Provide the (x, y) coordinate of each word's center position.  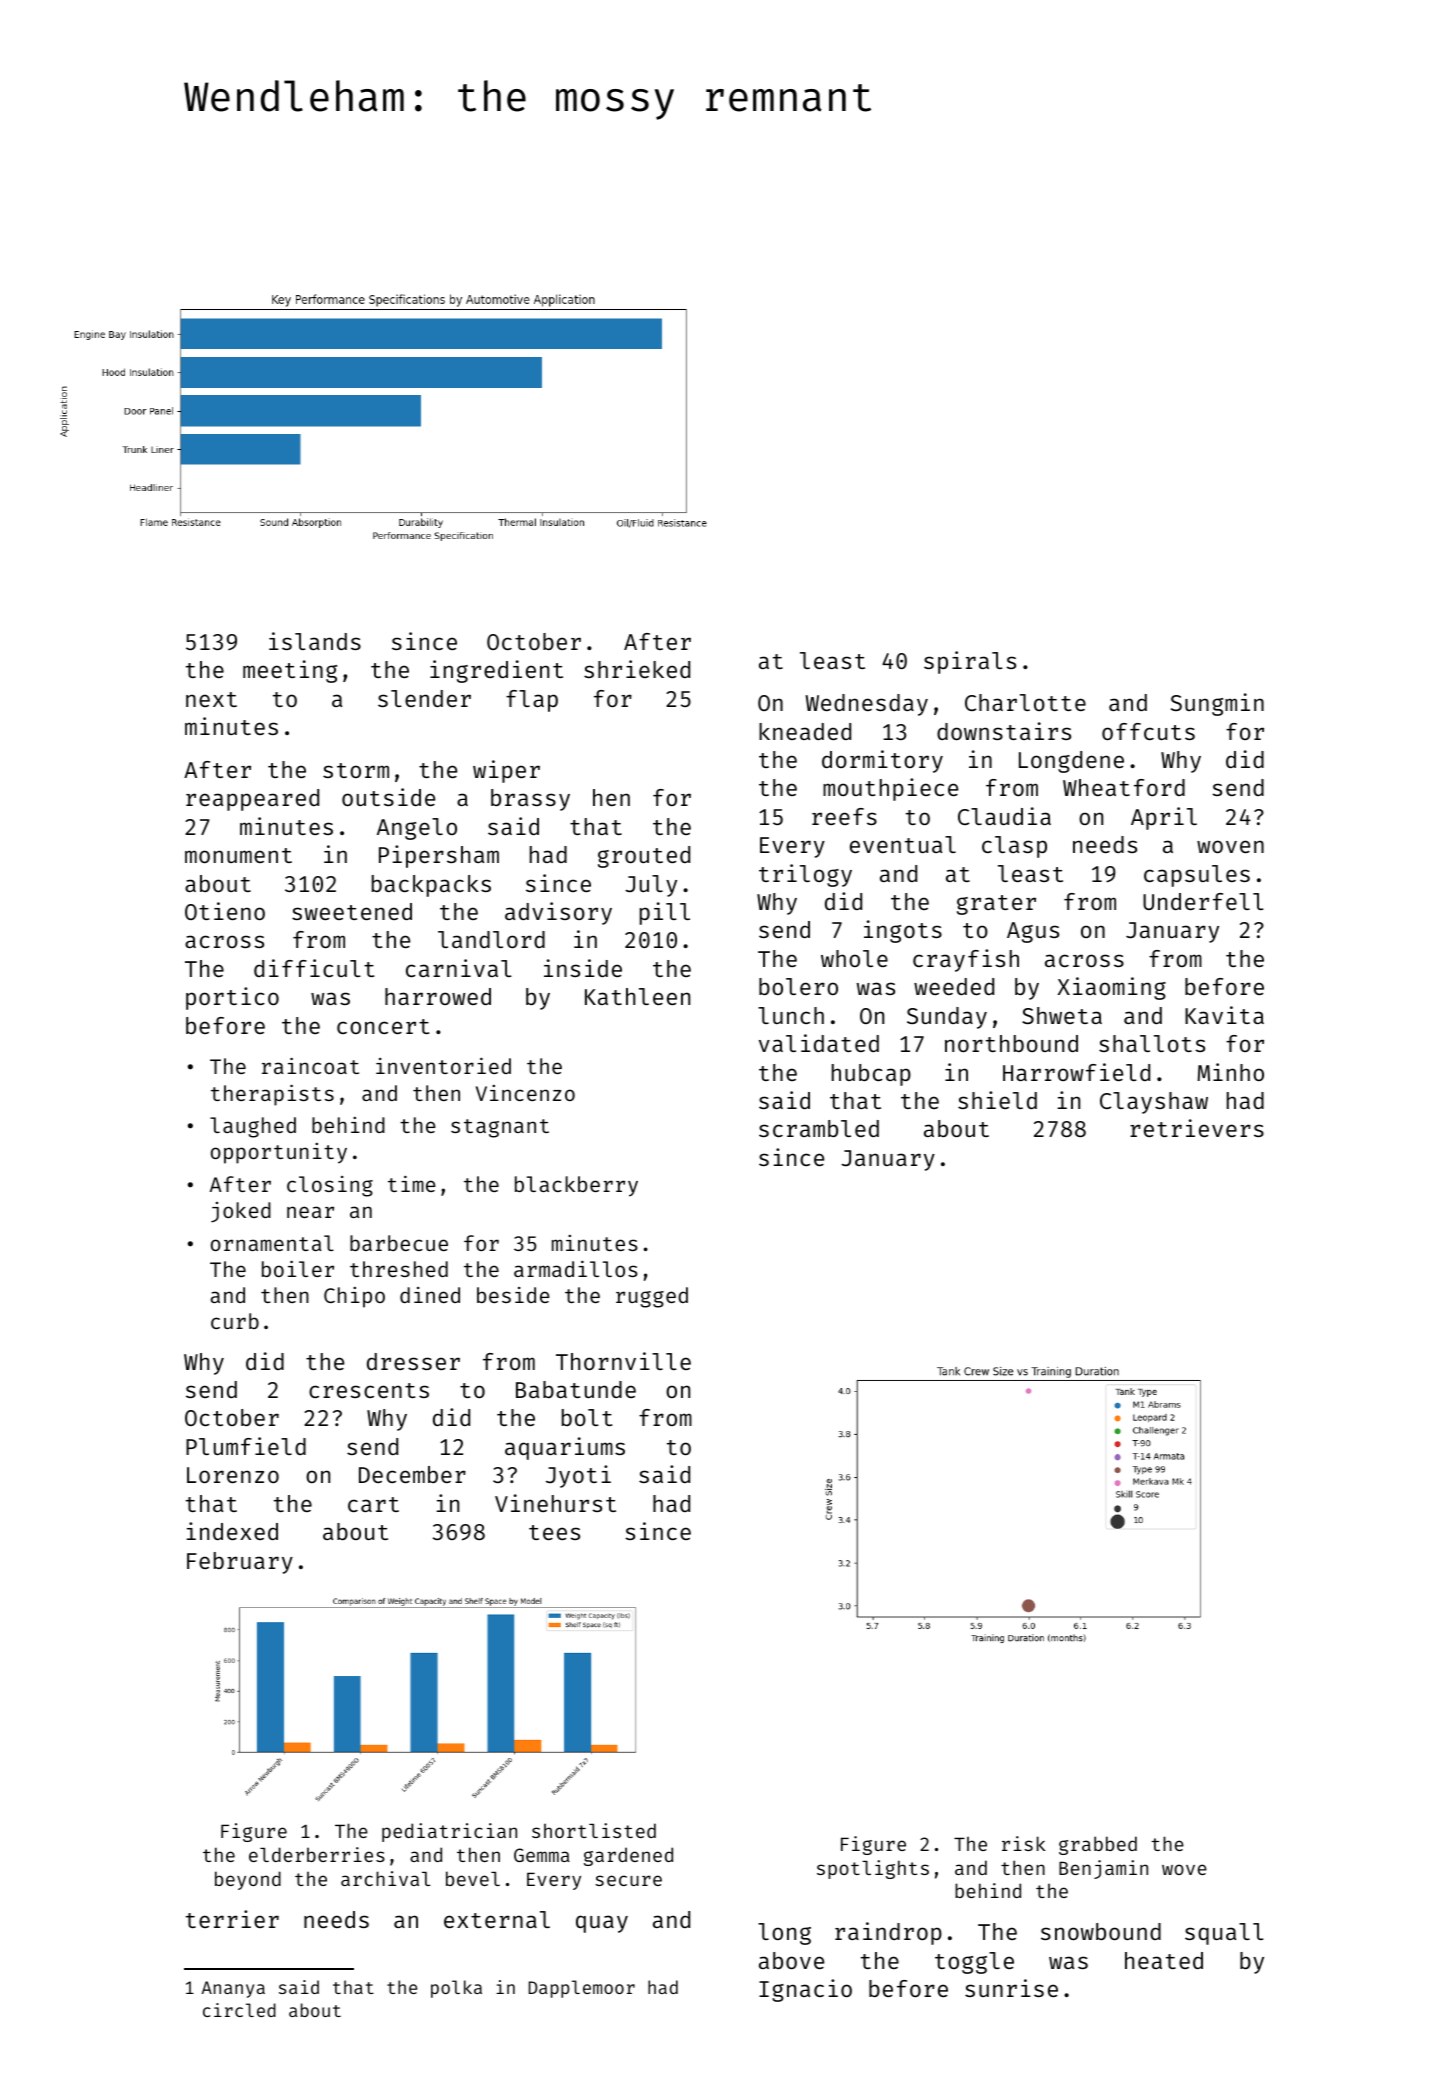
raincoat (310, 1065)
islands (315, 641)
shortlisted (594, 1830)
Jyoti (578, 1476)
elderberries (317, 1854)
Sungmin (1217, 704)
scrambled (819, 1128)
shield (997, 1100)
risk (1024, 1843)
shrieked (637, 669)
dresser (413, 1361)
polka (456, 1989)
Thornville (623, 1361)
